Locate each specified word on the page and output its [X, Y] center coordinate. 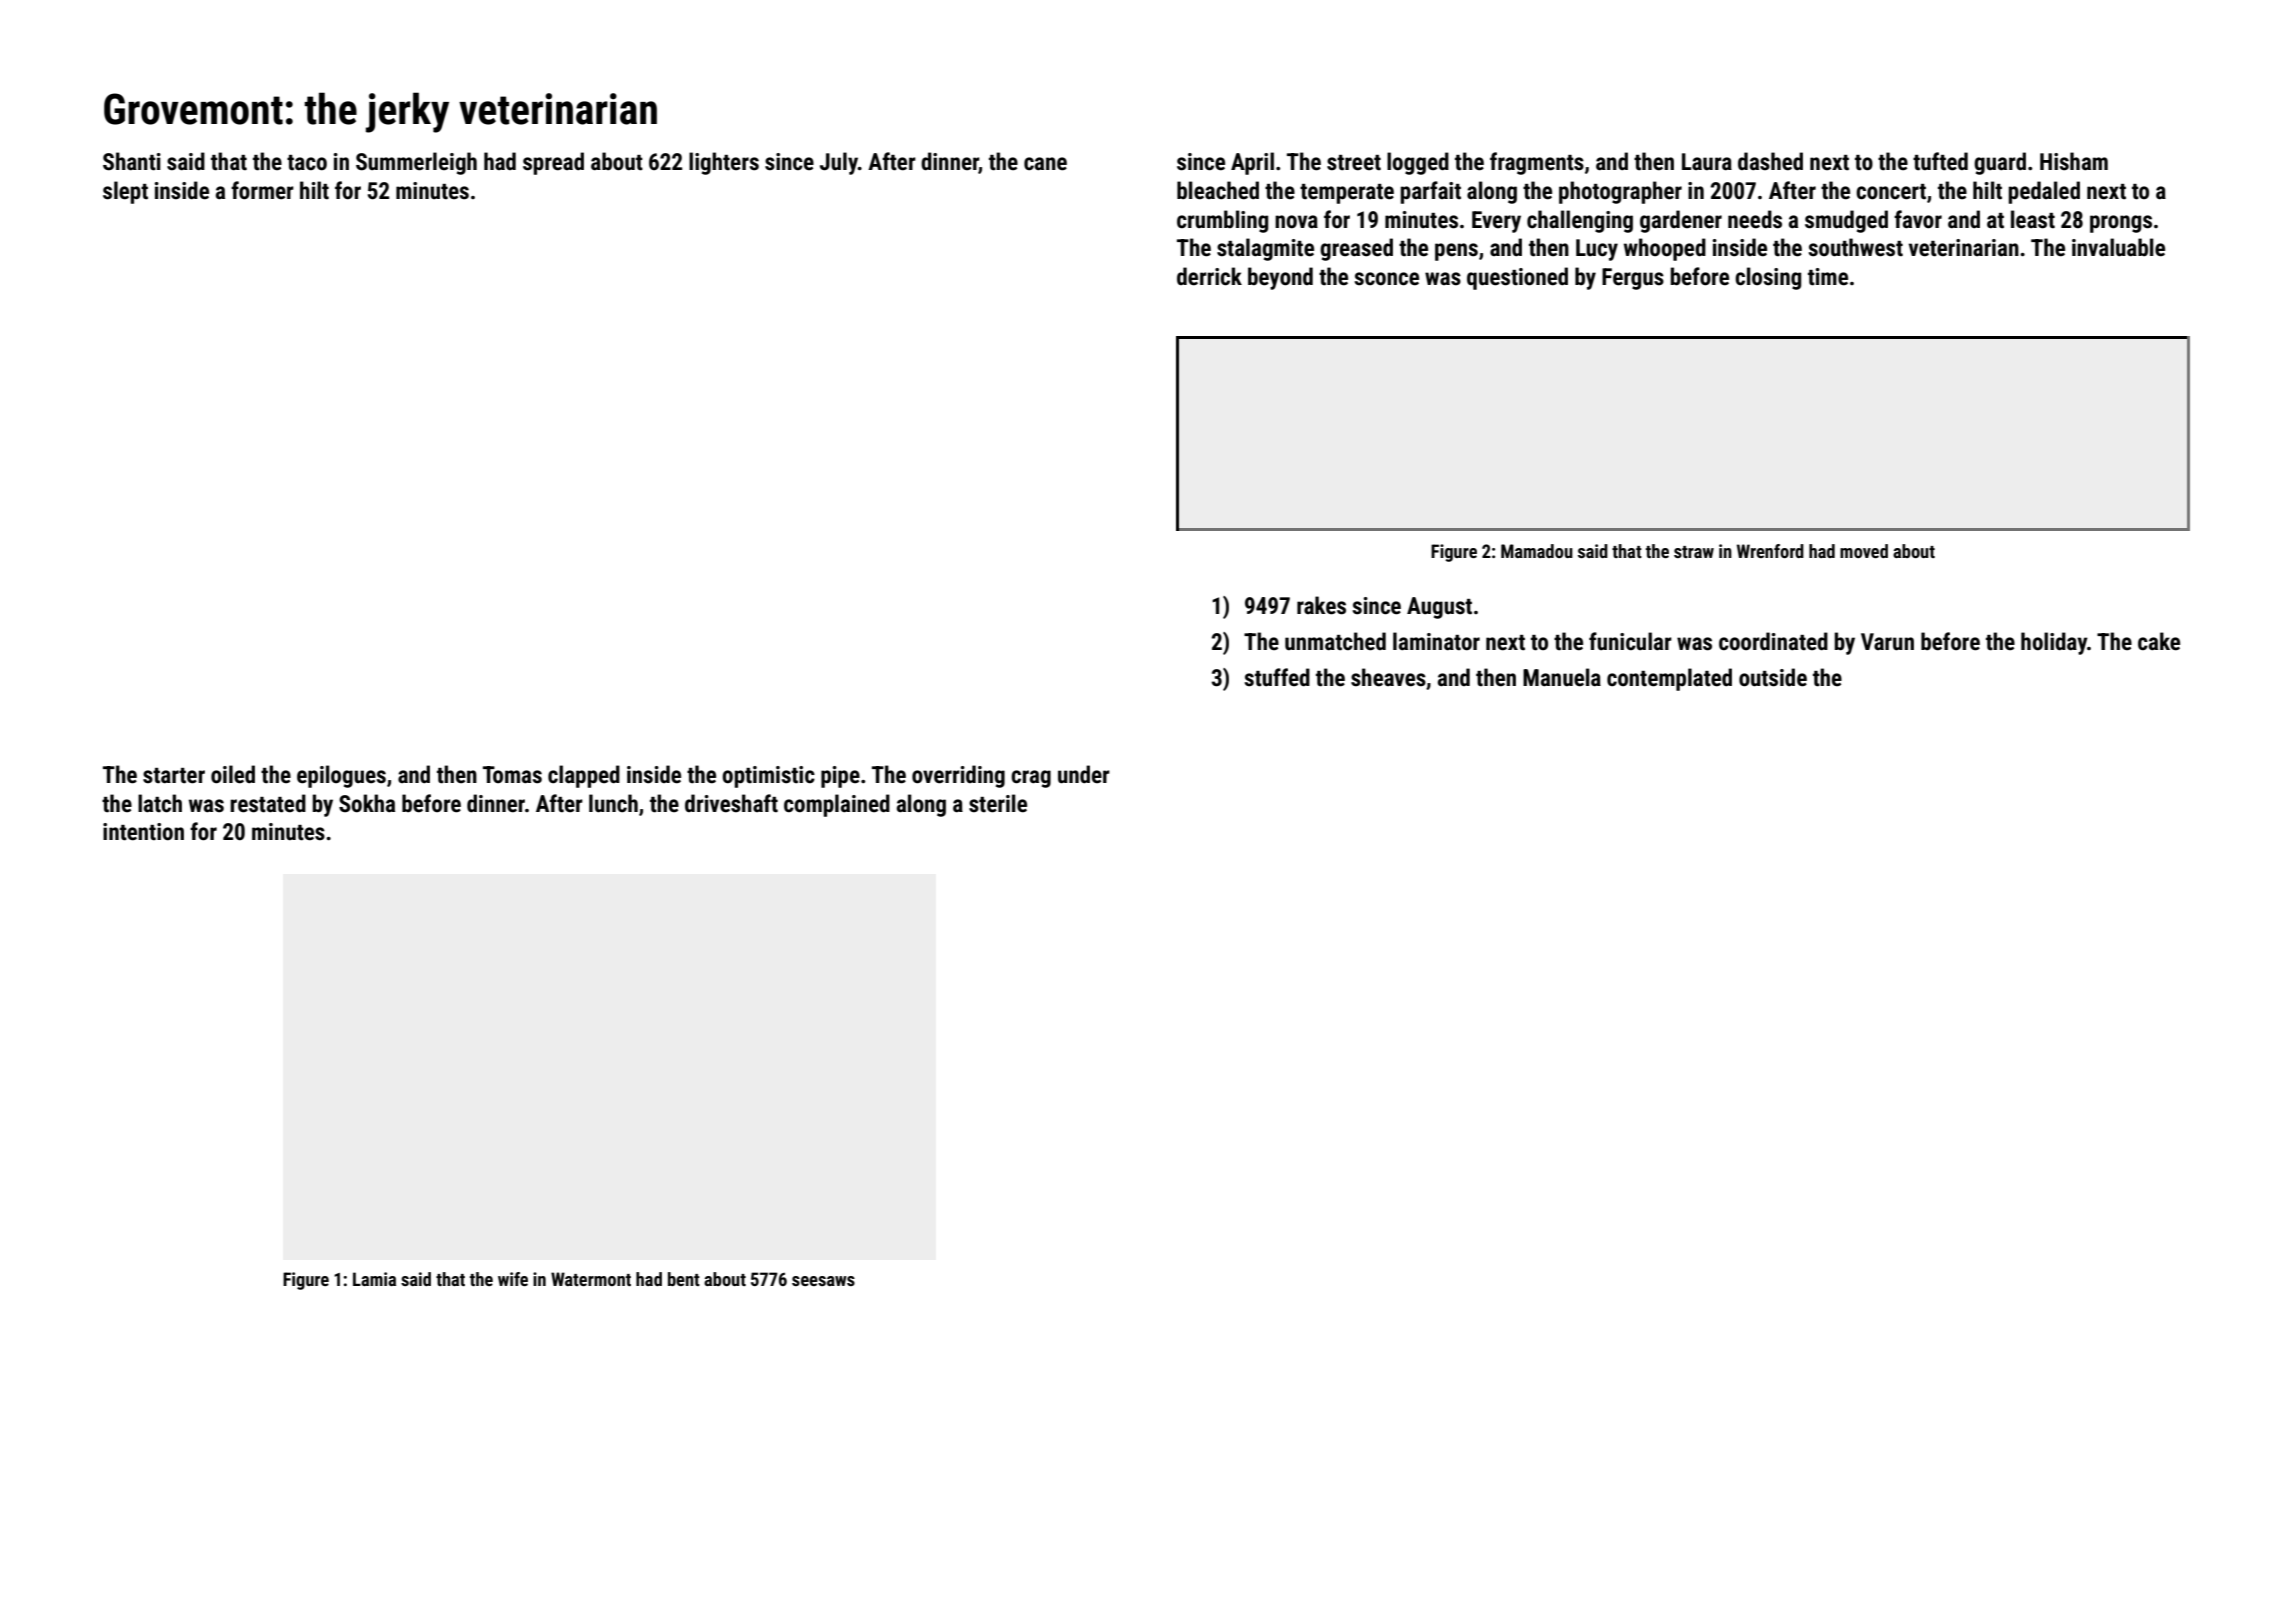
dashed [1770, 161]
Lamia [374, 1279]
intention [143, 832]
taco [307, 163]
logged [1418, 163]
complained [837, 805]
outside [1773, 677]
